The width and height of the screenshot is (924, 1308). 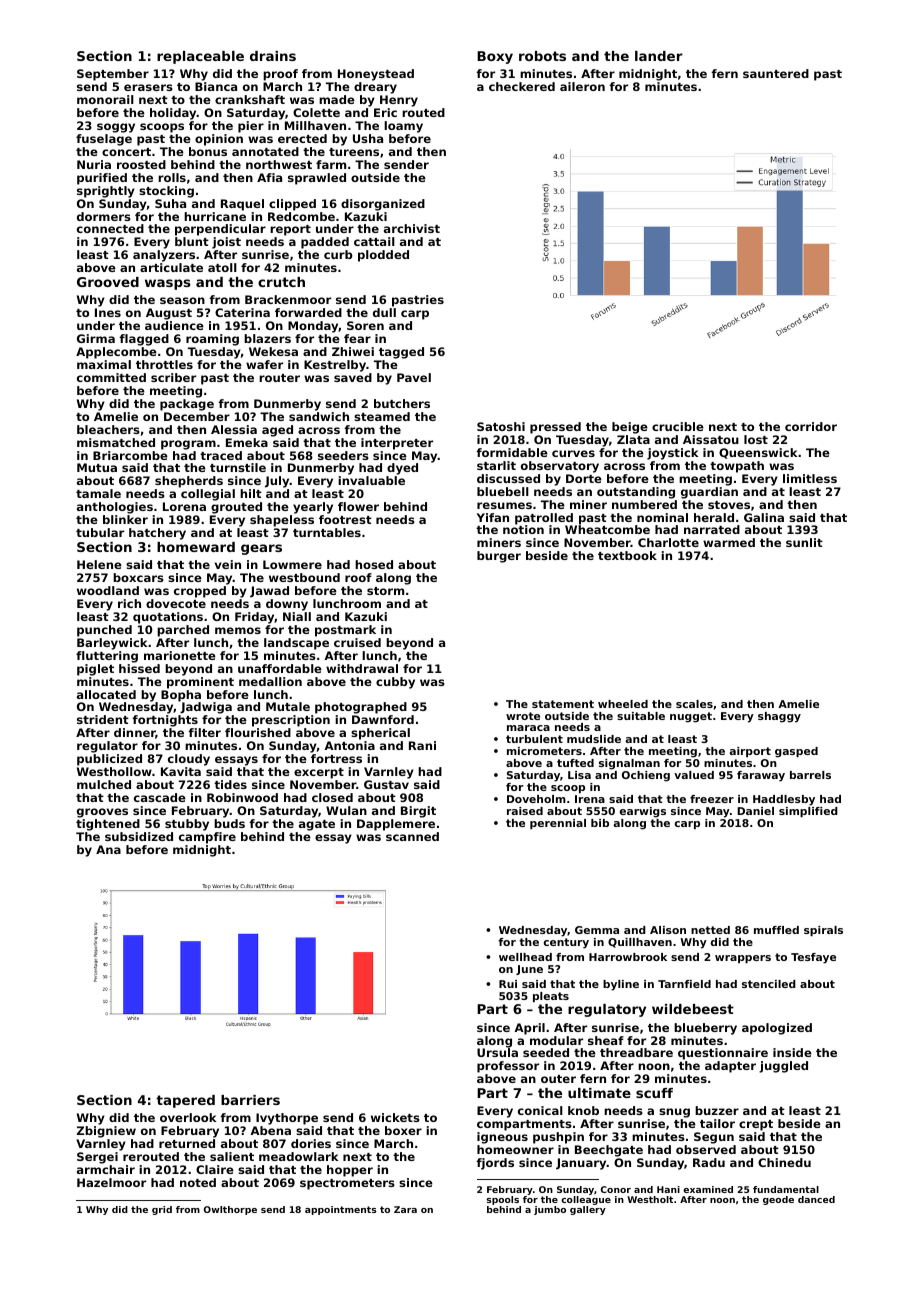 I want to click on postmark, so click(x=345, y=631).
